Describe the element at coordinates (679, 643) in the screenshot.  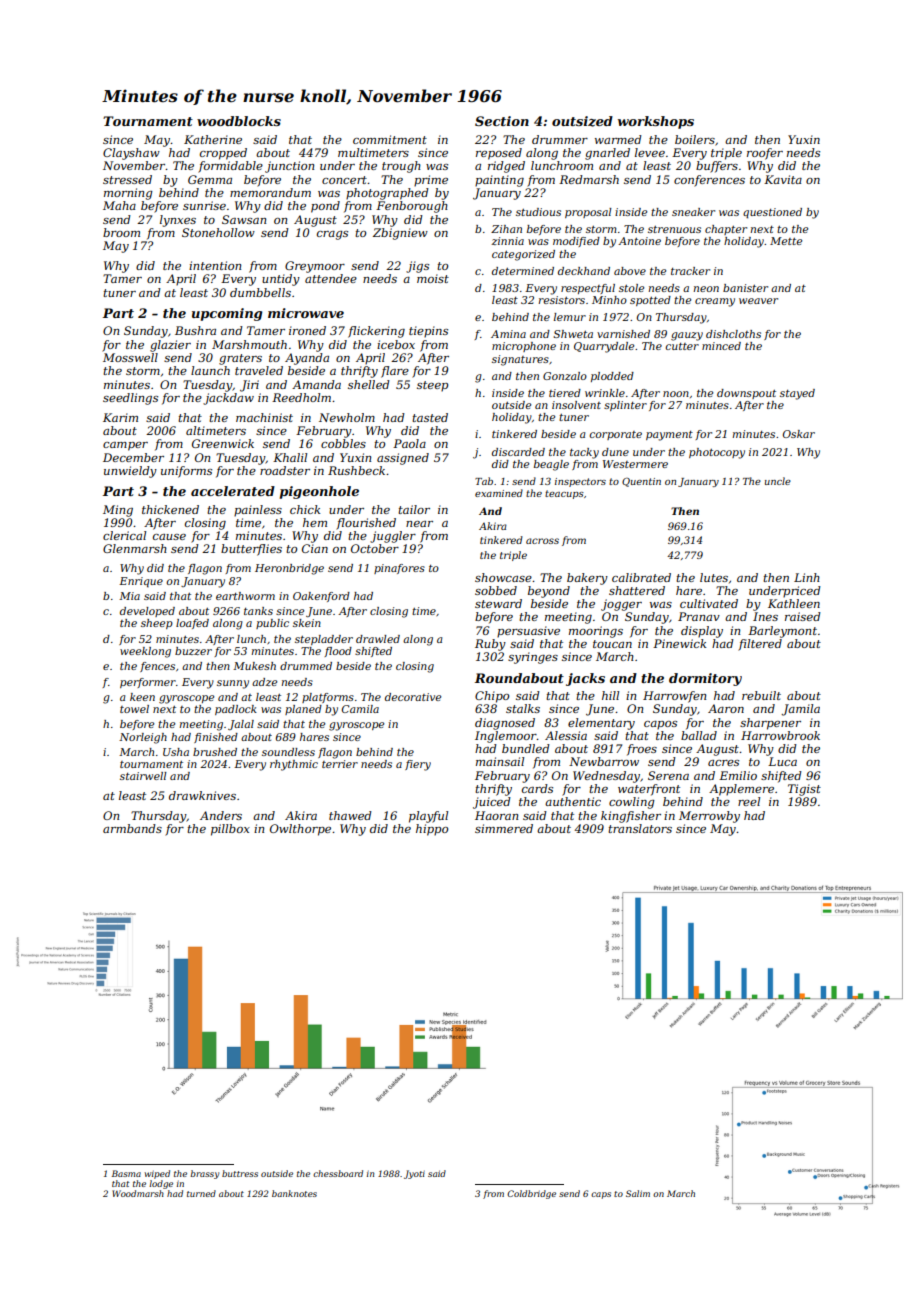
I see `Pinewick` at that location.
